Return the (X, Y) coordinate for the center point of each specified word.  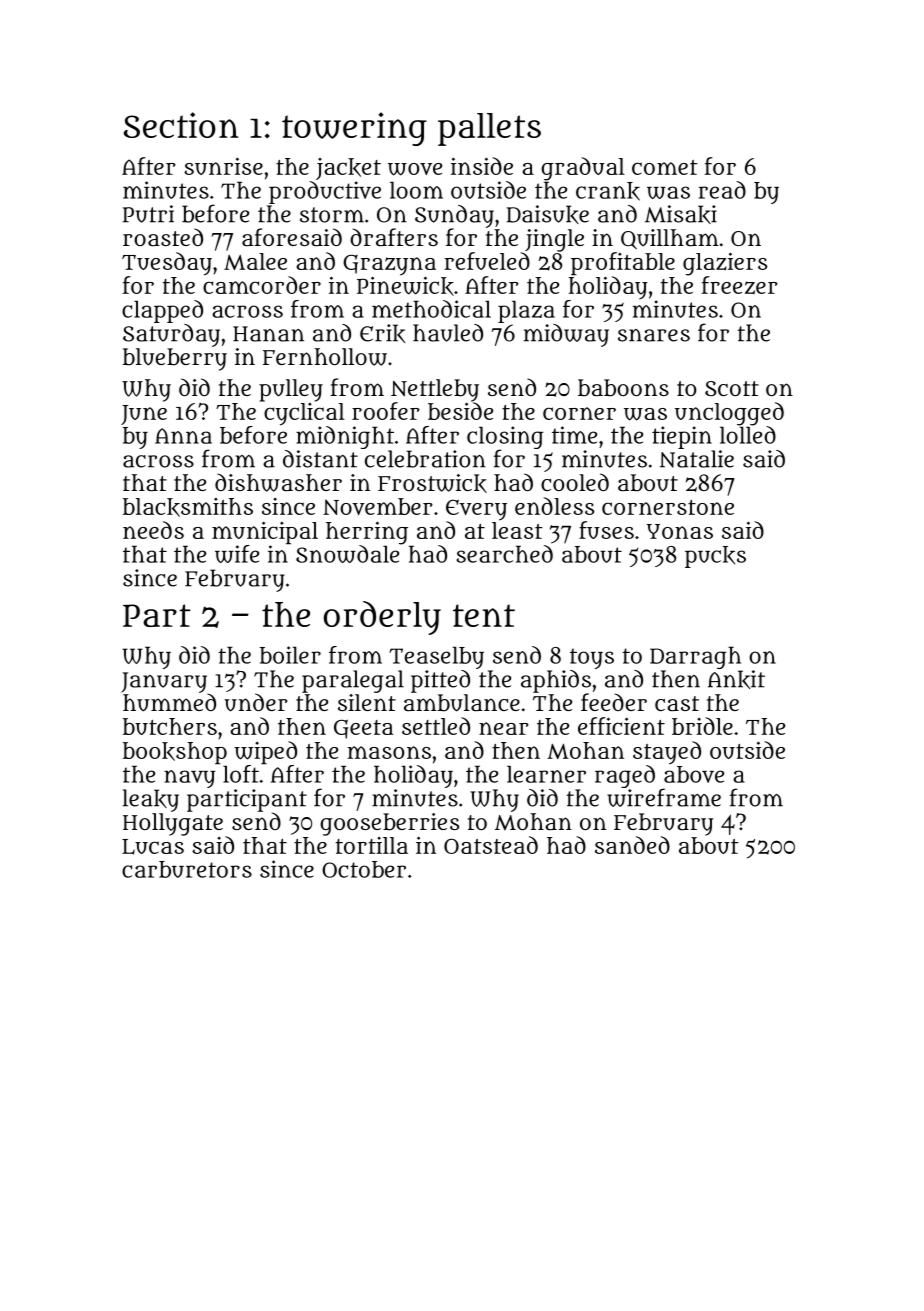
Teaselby (436, 657)
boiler (290, 655)
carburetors (187, 869)
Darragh (695, 657)
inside (482, 166)
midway (566, 335)
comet (665, 167)
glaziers (725, 264)
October (364, 869)
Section (181, 125)
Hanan (268, 334)
